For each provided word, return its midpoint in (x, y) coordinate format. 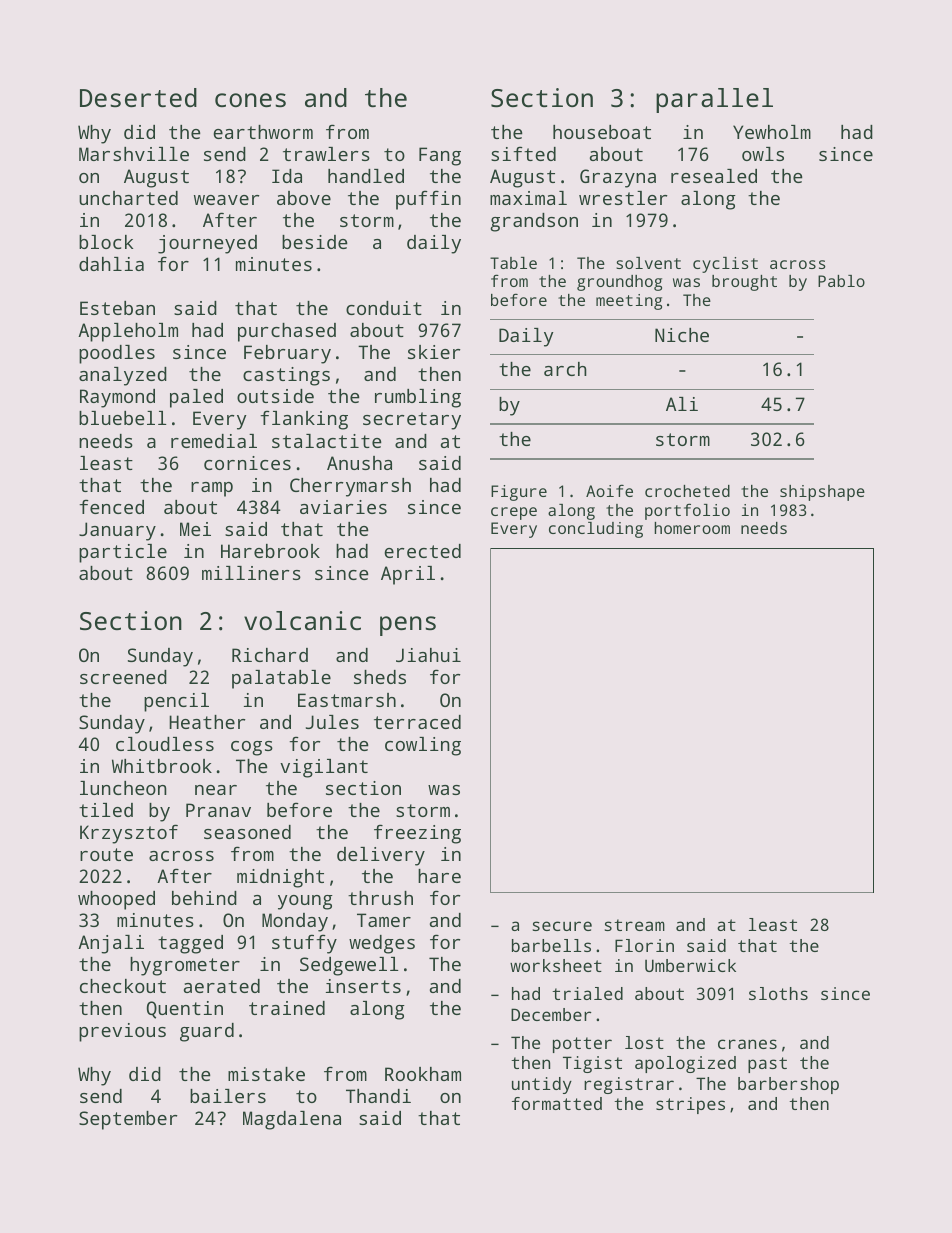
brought (744, 283)
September (128, 1120)
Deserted (138, 97)
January (117, 531)
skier (434, 352)
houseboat (602, 132)
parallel (714, 100)
